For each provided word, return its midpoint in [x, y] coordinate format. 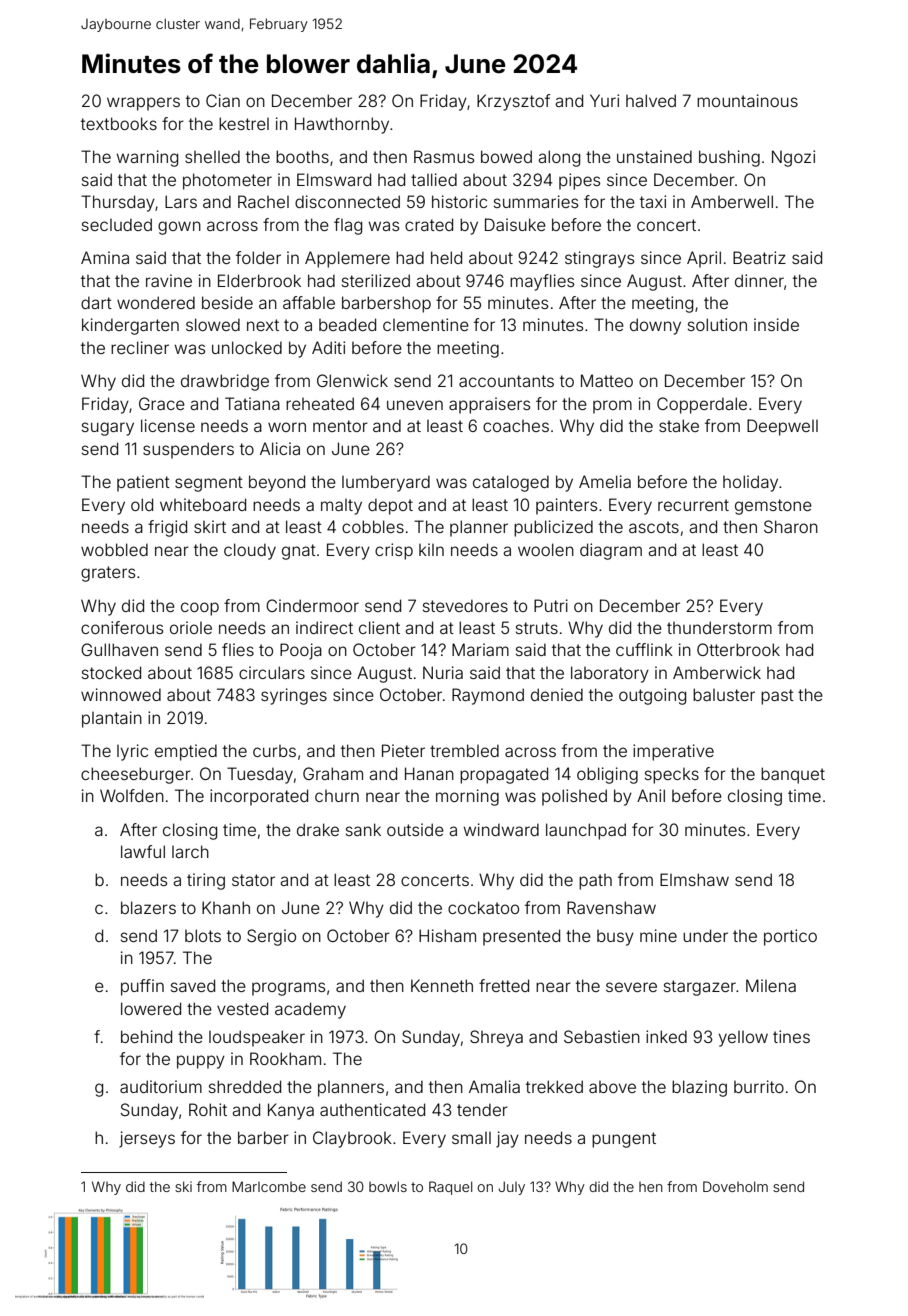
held [446, 257]
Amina [105, 257]
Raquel [450, 1188]
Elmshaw [694, 879]
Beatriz [759, 257]
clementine [426, 324]
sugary [108, 429]
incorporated [259, 797]
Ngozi [793, 158]
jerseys [147, 1139]
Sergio [271, 937]
